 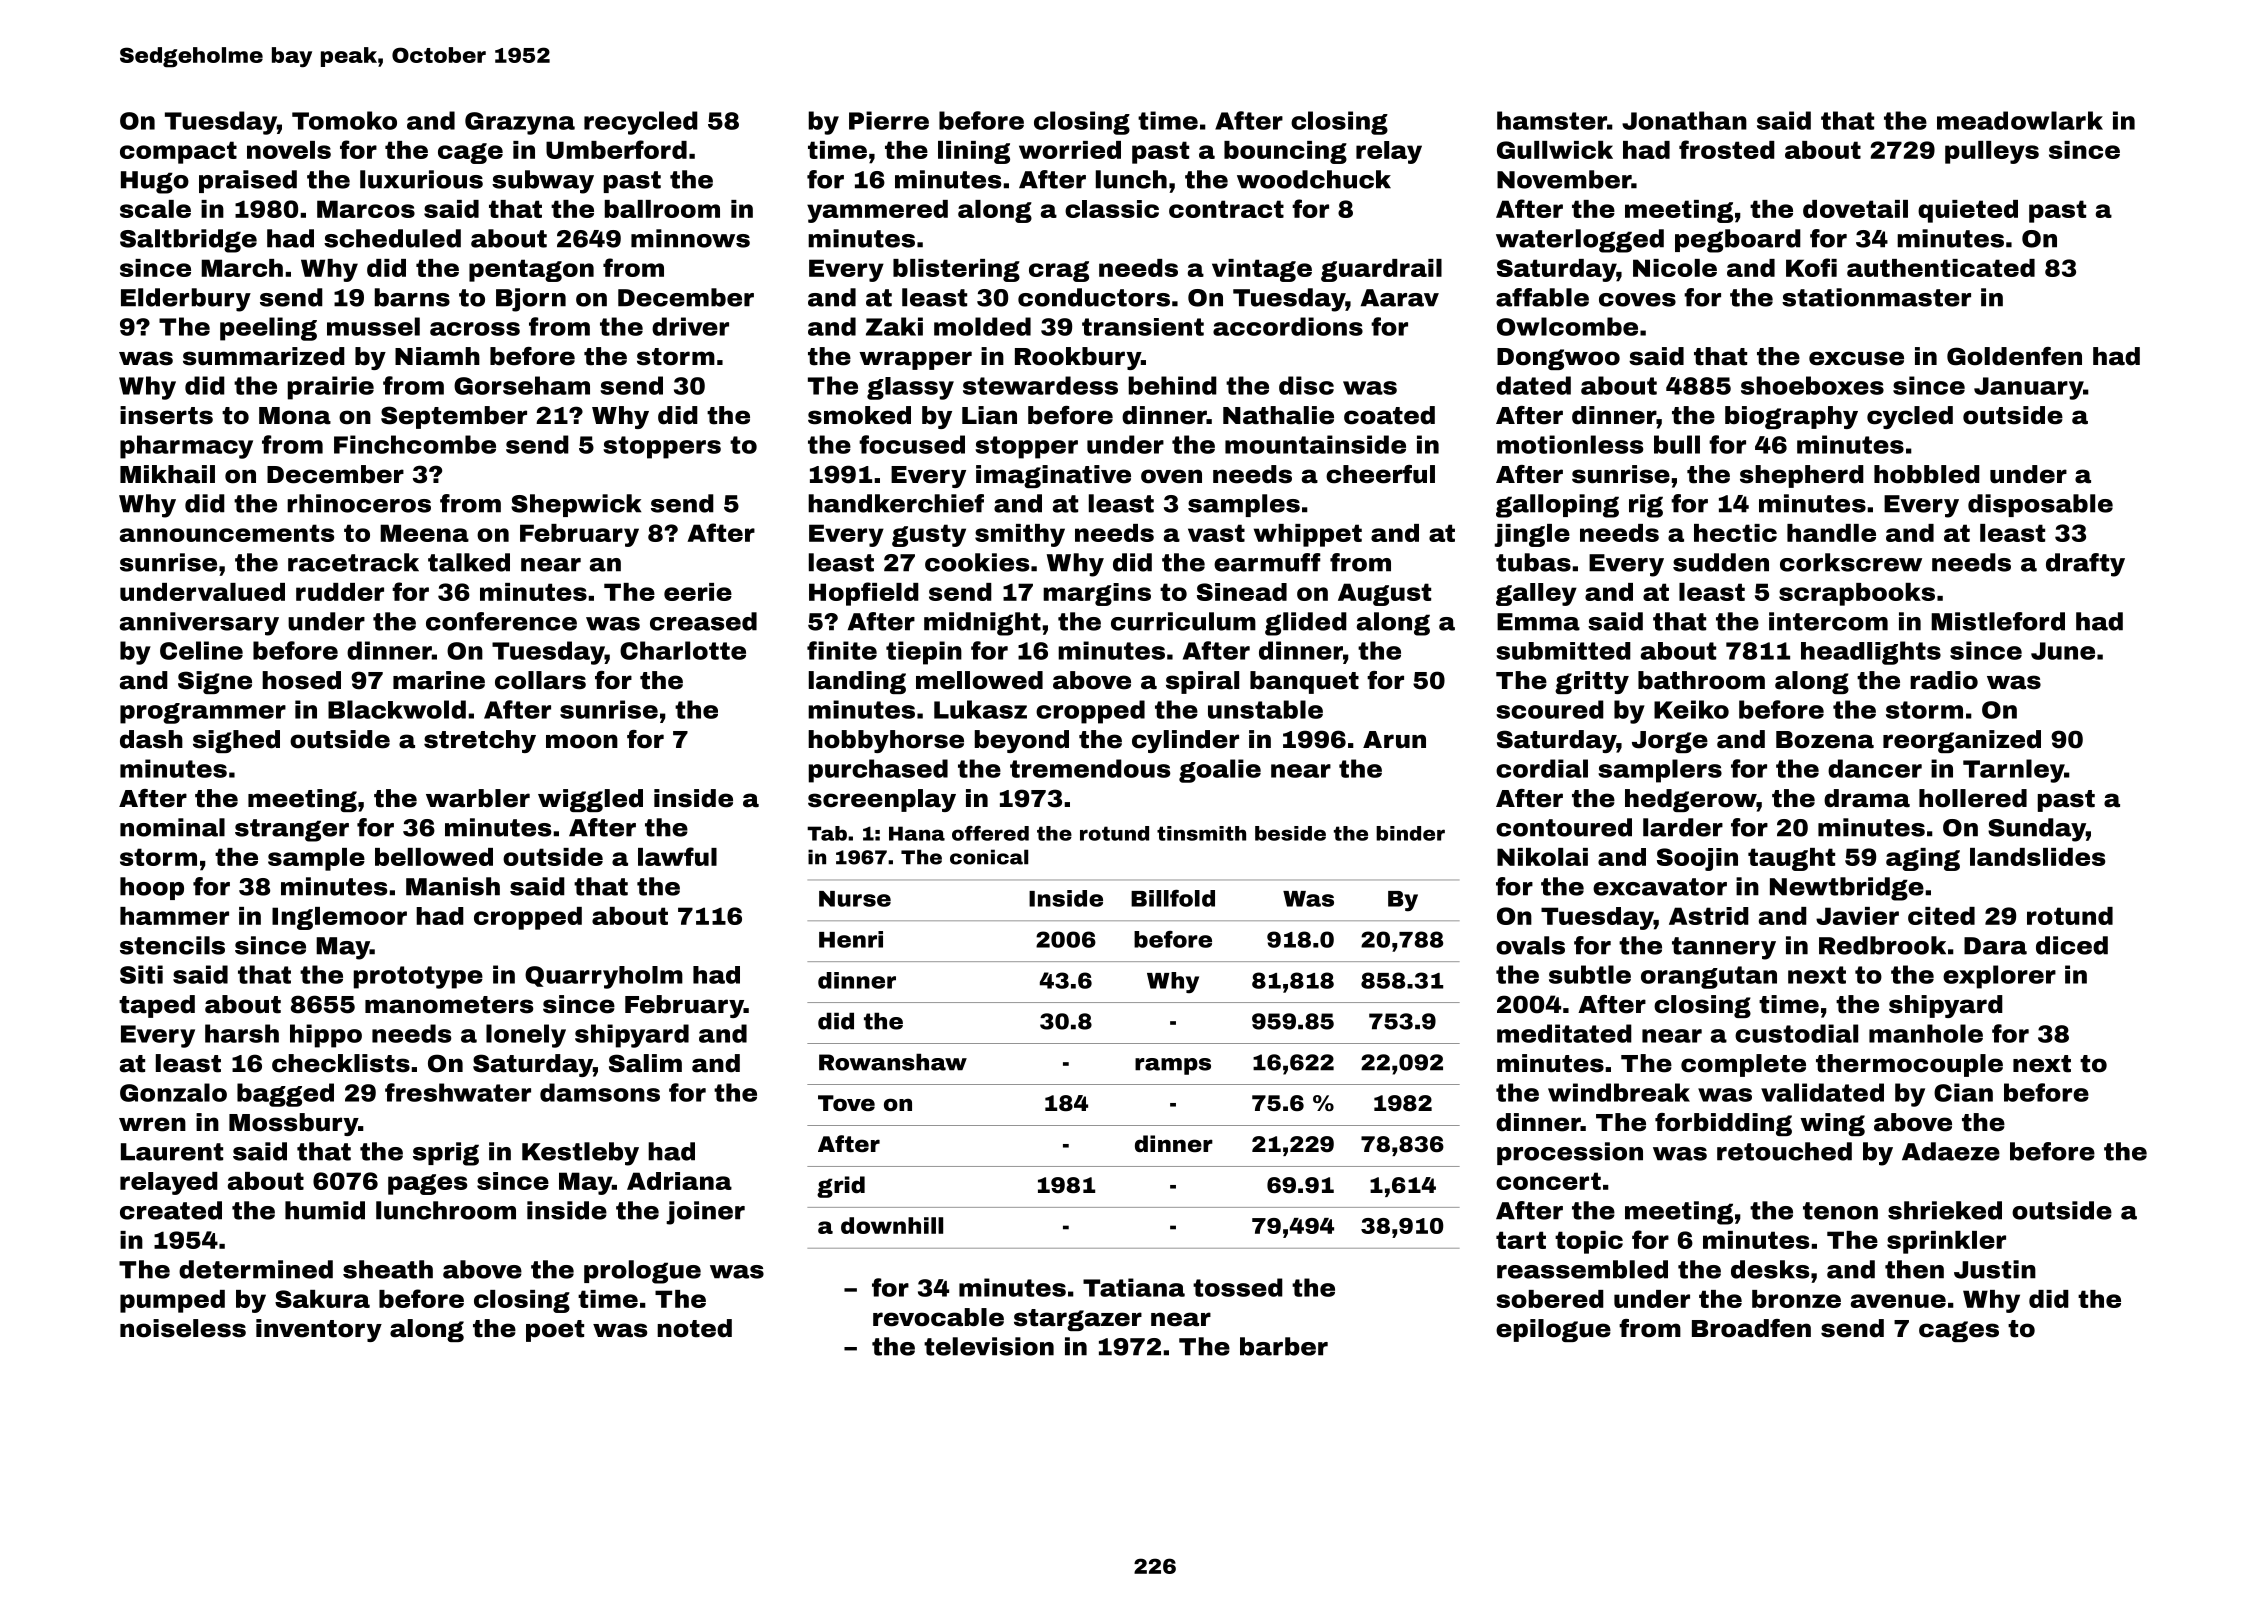 I want to click on compact, so click(x=178, y=152).
